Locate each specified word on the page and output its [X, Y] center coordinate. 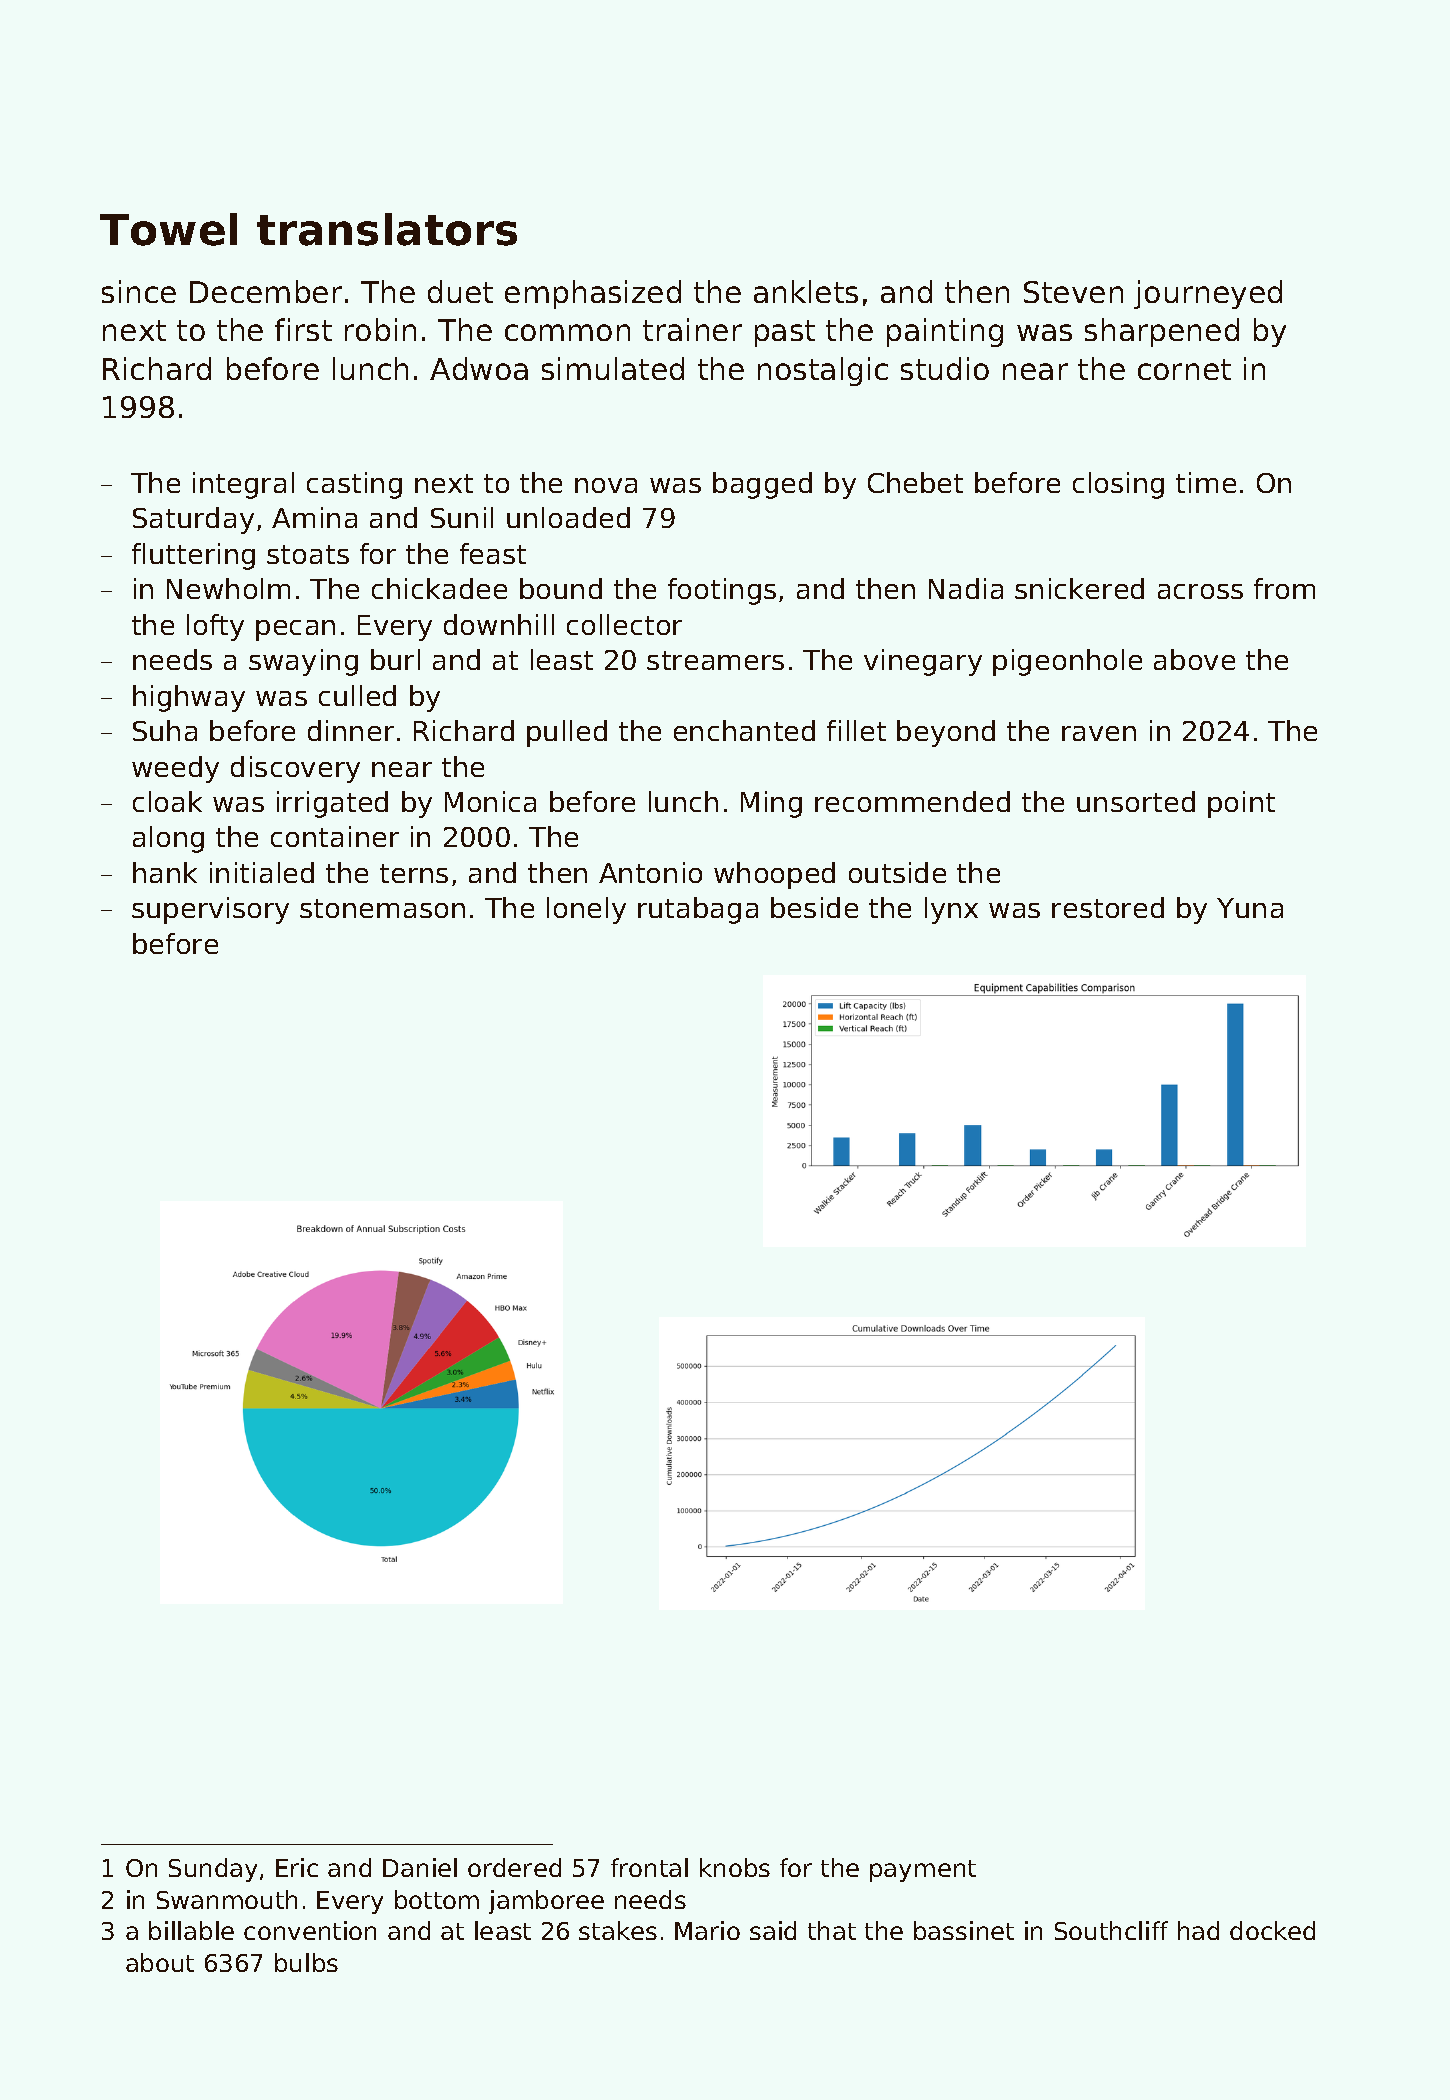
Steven [1073, 292]
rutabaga [698, 910]
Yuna [1250, 908]
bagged [762, 485]
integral [243, 485]
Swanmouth [227, 1899]
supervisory [210, 910]
